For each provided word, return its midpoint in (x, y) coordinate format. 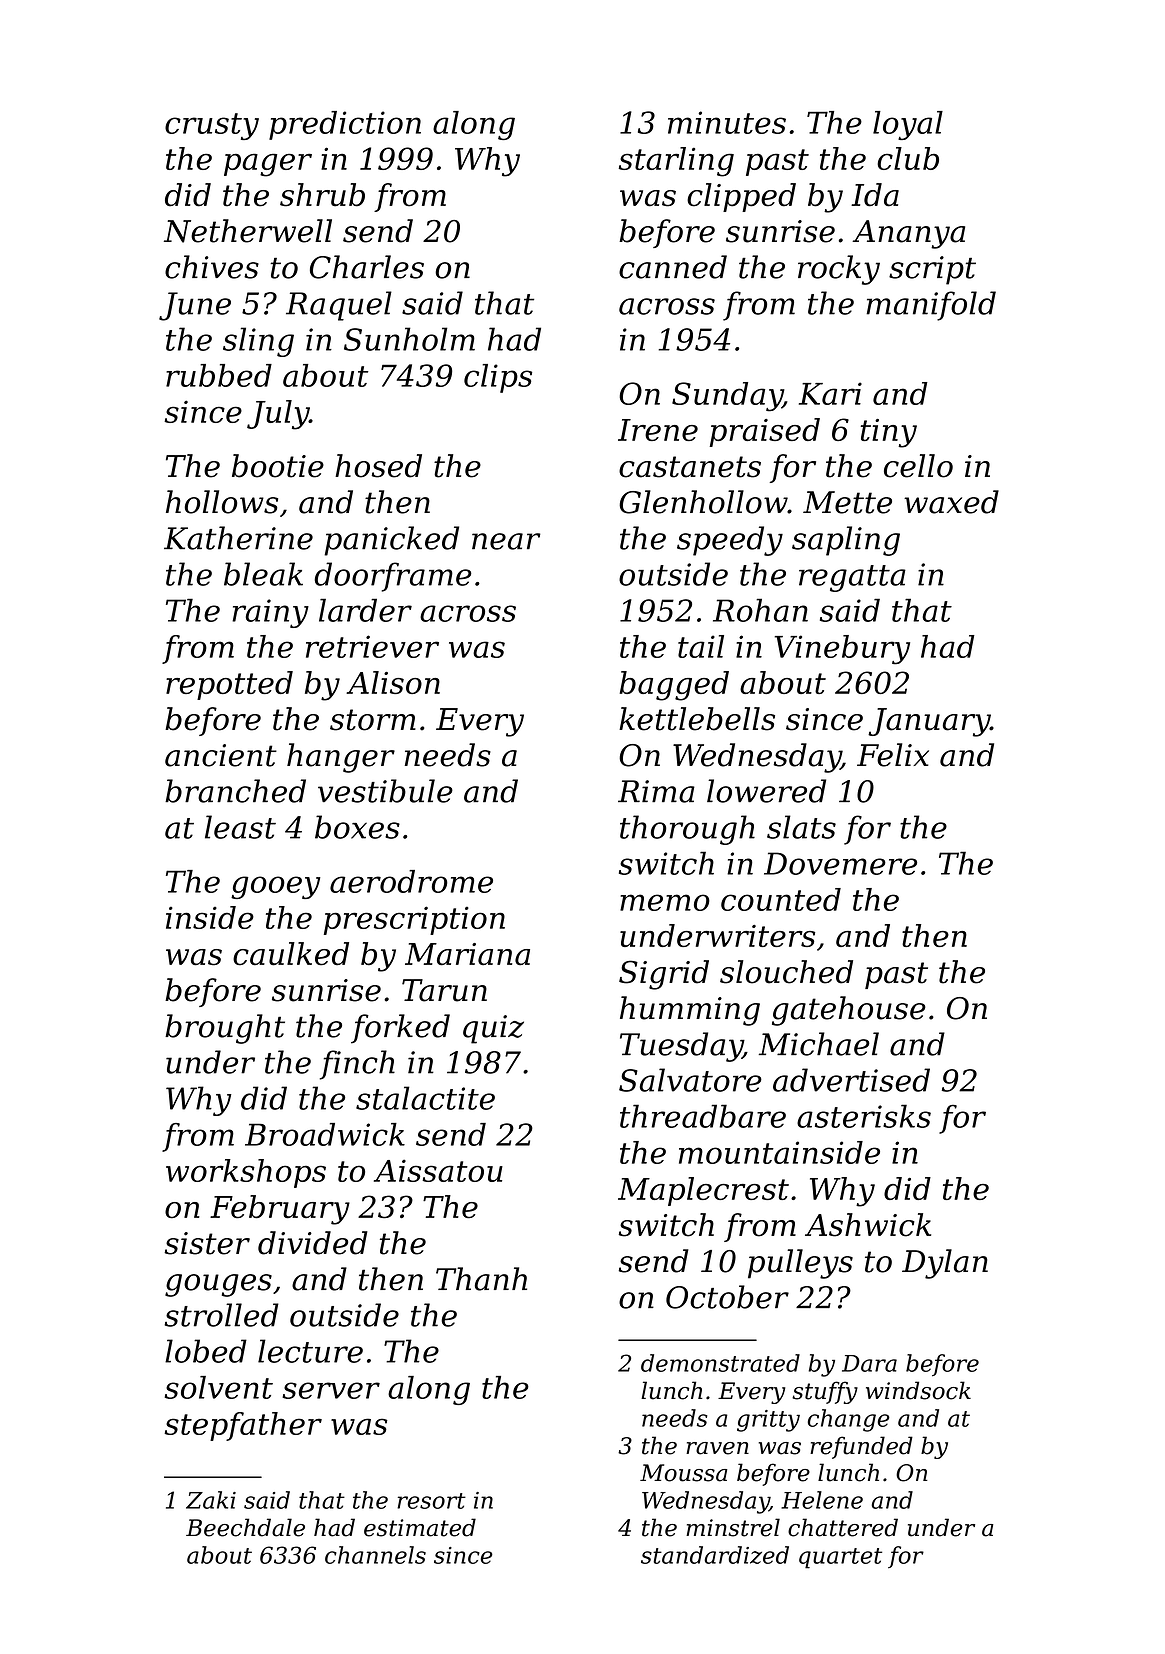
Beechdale (245, 1527)
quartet (840, 1558)
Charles (367, 267)
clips (498, 378)
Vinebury (842, 650)
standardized (715, 1555)
